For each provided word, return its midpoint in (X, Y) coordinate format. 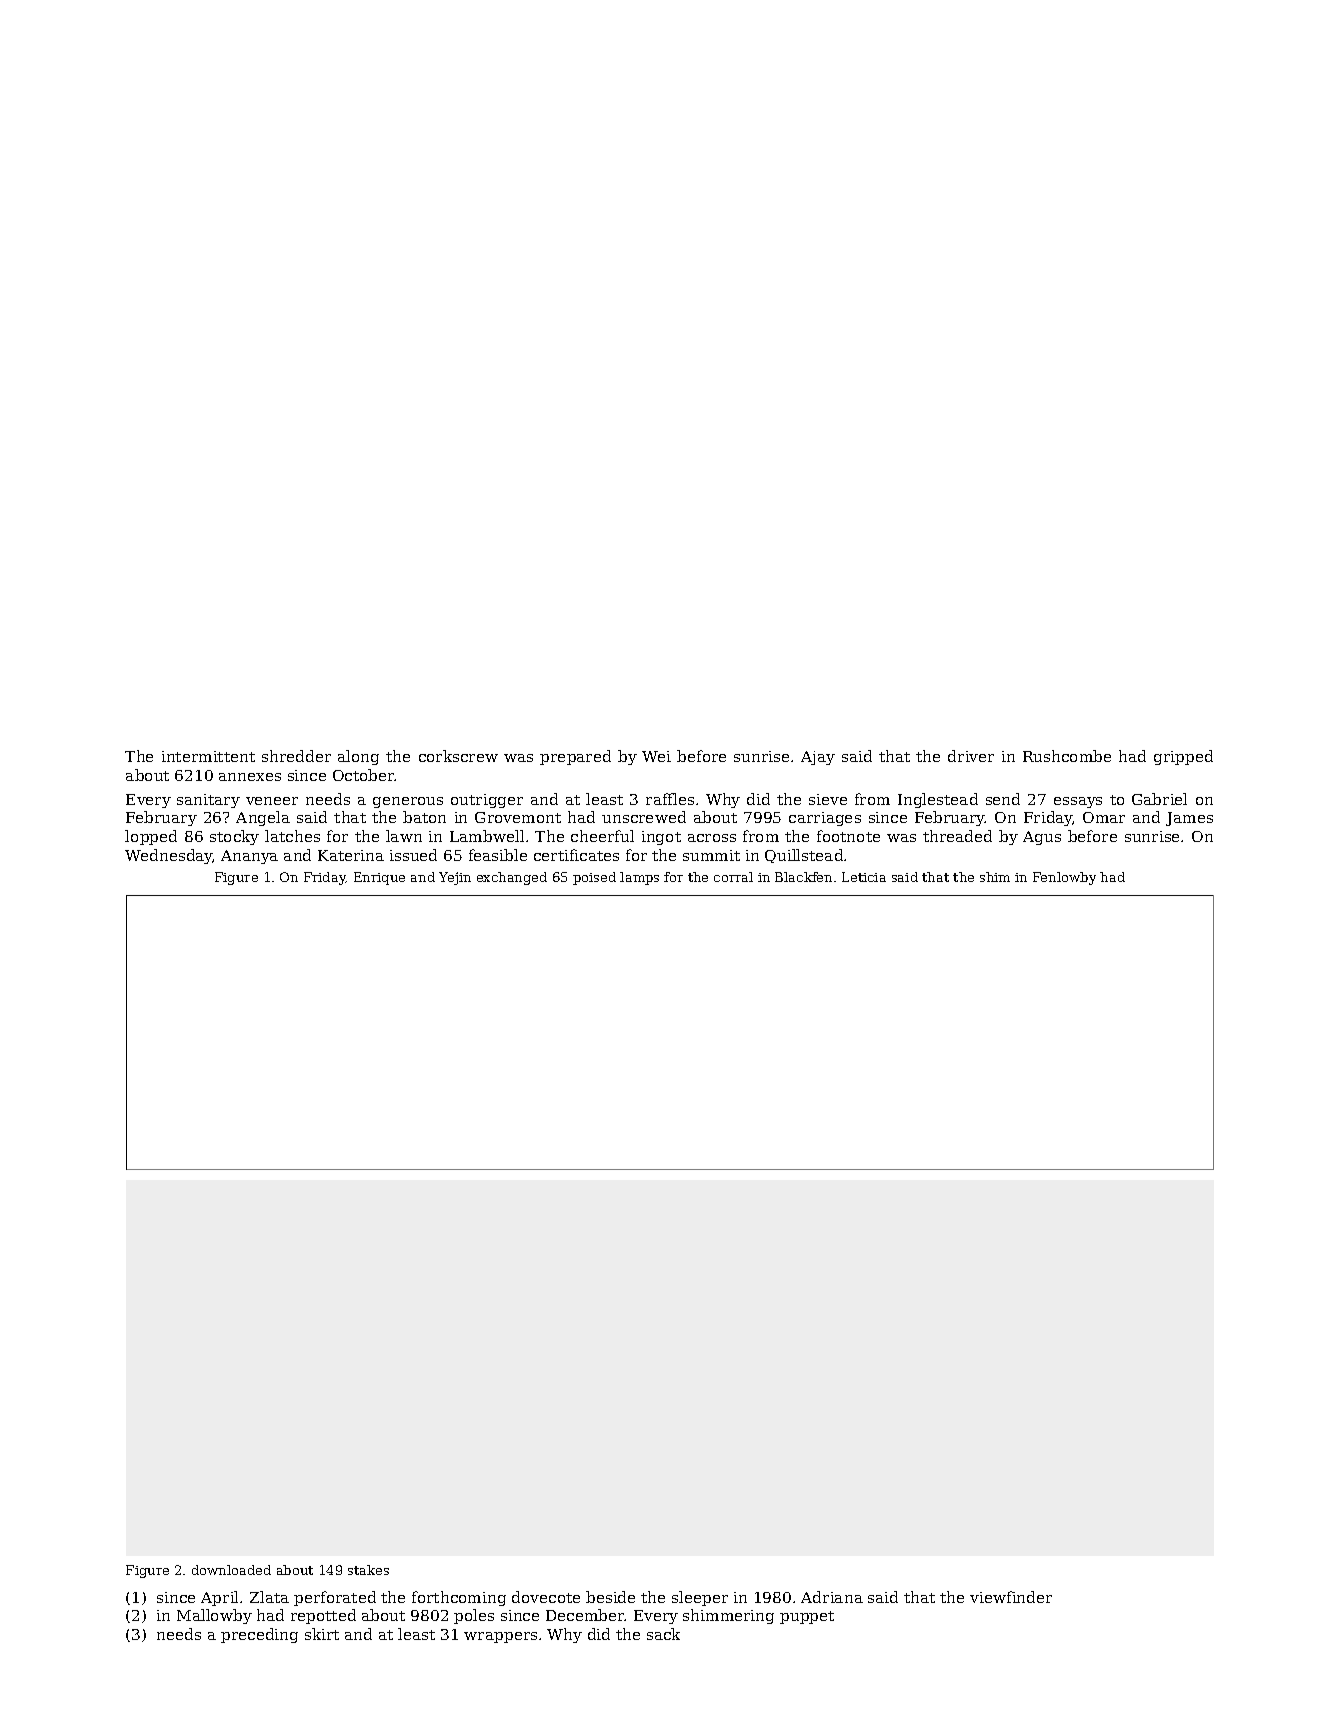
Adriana (832, 1597)
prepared (575, 757)
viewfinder (1011, 1597)
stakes (368, 1570)
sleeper (700, 1598)
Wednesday (169, 856)
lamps (639, 878)
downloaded (231, 1570)
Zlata (269, 1597)
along (358, 757)
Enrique (379, 878)
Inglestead (938, 800)
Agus (1042, 838)
